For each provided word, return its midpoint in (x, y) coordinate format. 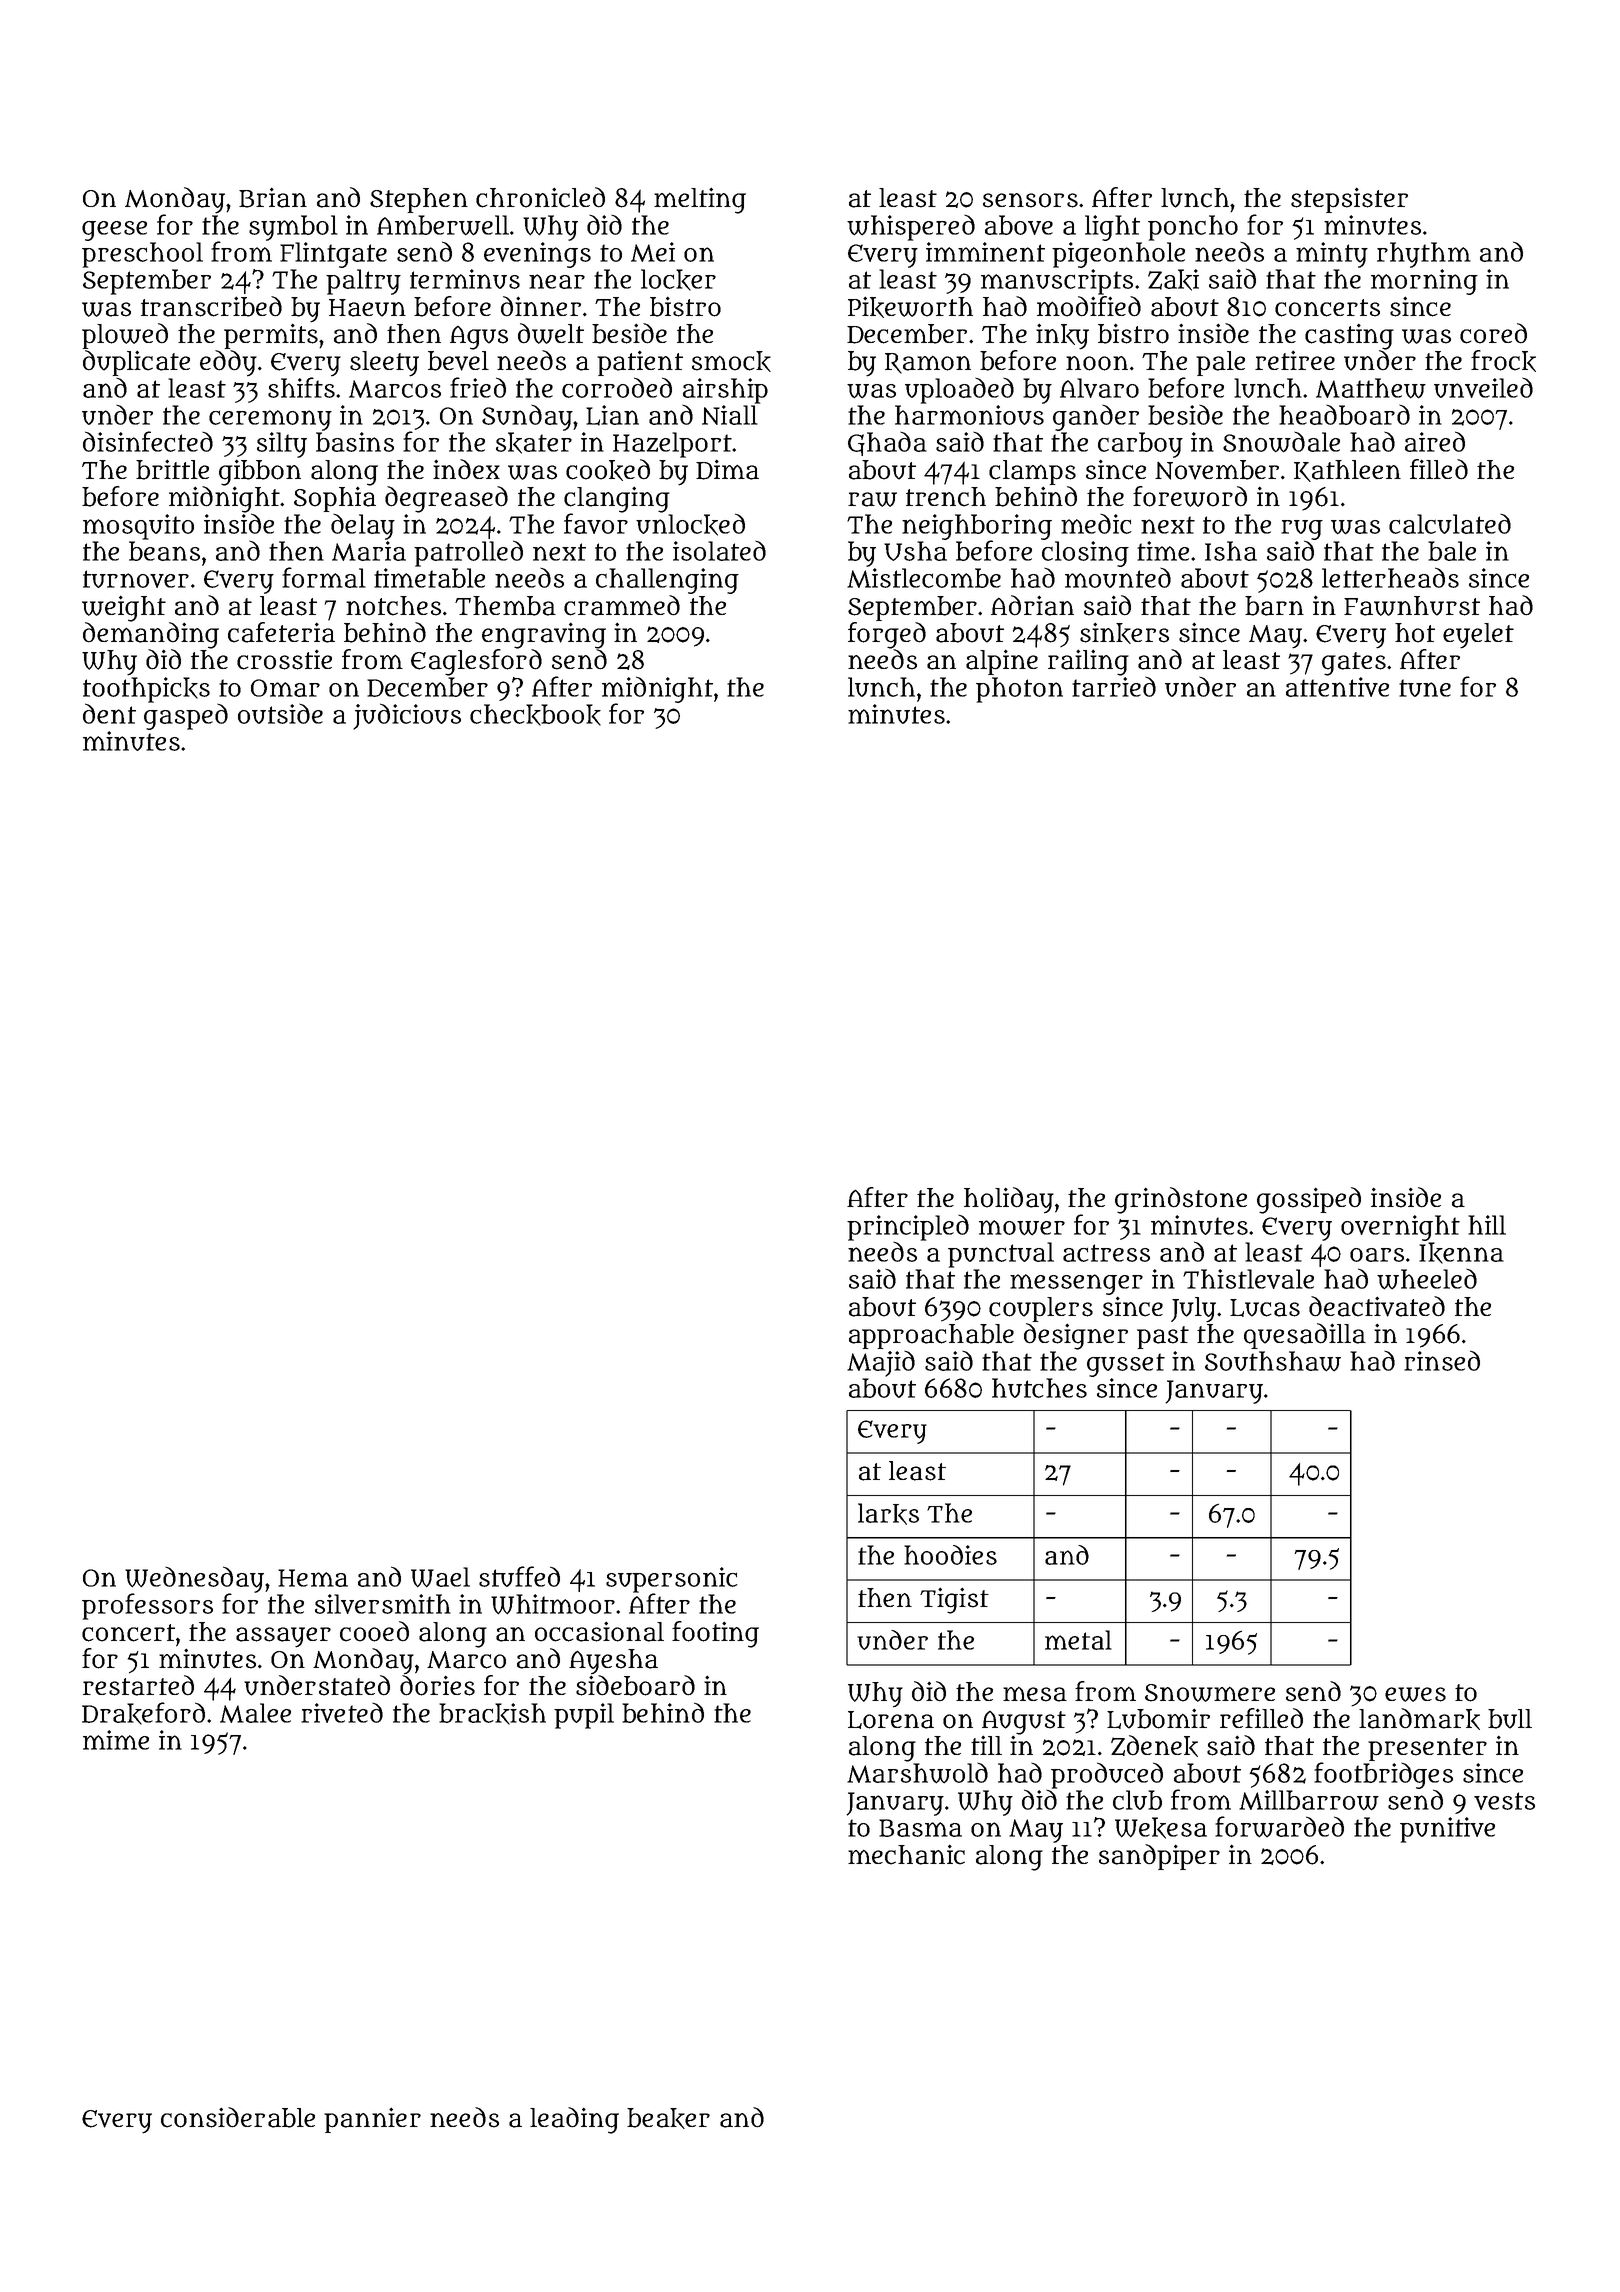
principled (908, 1227)
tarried (1114, 686)
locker (678, 280)
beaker (668, 2118)
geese (114, 231)
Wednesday (194, 1580)
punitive (1447, 1830)
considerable (238, 2117)
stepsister (1349, 200)
